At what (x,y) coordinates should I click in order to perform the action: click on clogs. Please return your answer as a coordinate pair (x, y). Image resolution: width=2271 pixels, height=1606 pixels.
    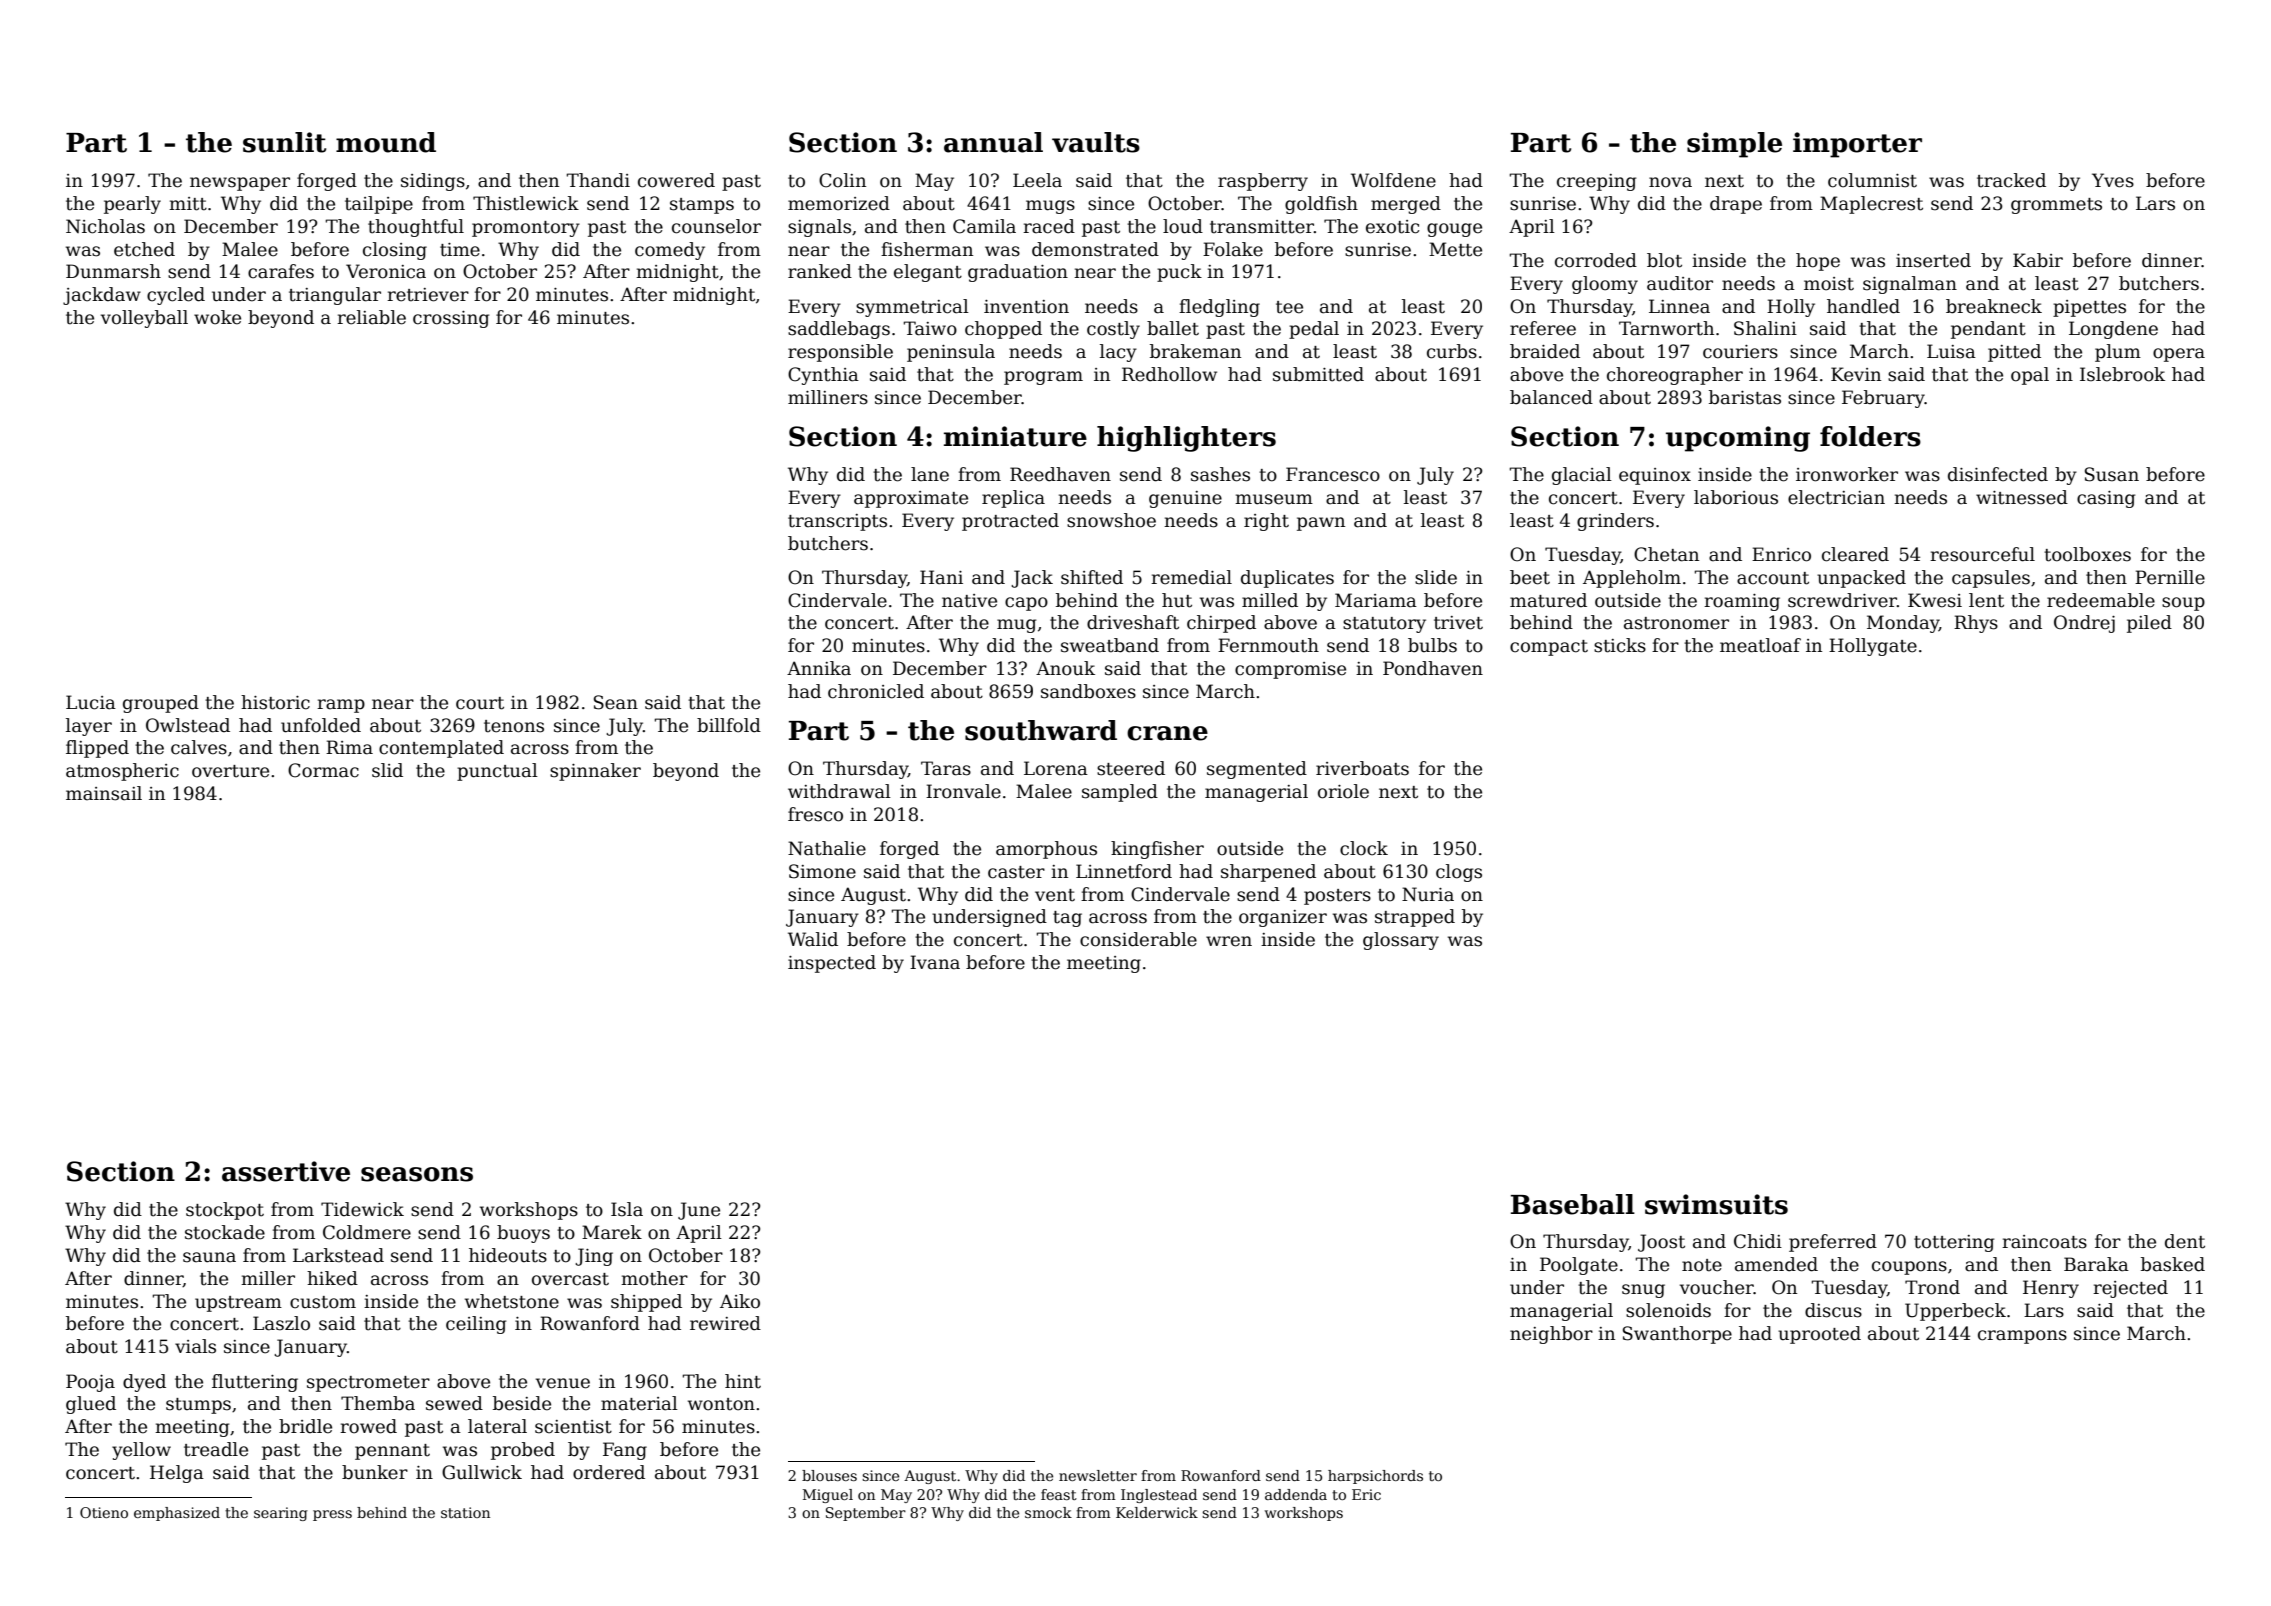
    Looking at the image, I should click on (1459, 873).
